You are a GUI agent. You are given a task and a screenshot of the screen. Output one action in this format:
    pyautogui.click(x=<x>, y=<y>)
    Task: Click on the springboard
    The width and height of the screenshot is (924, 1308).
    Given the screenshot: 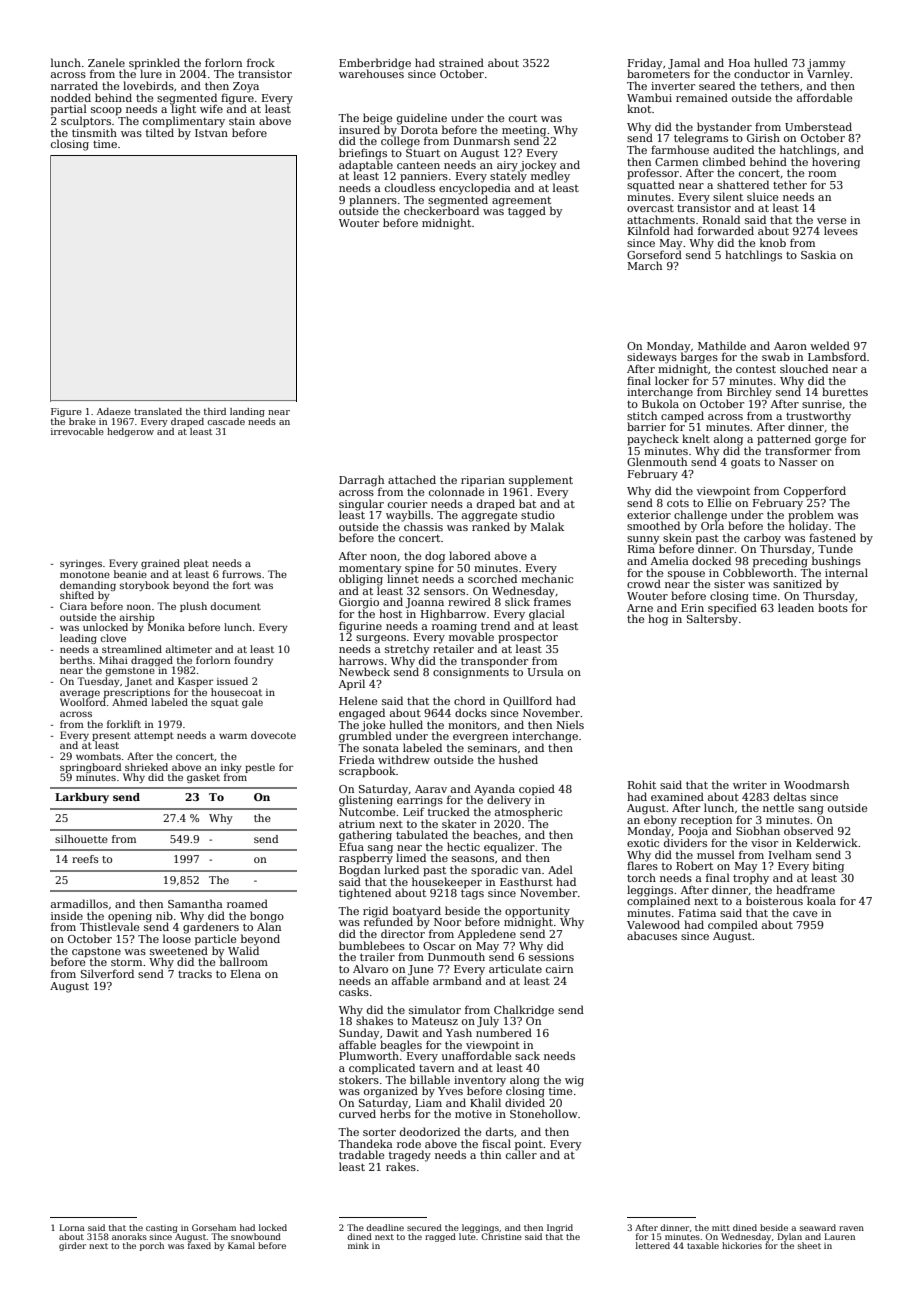 What is the action you would take?
    pyautogui.click(x=90, y=768)
